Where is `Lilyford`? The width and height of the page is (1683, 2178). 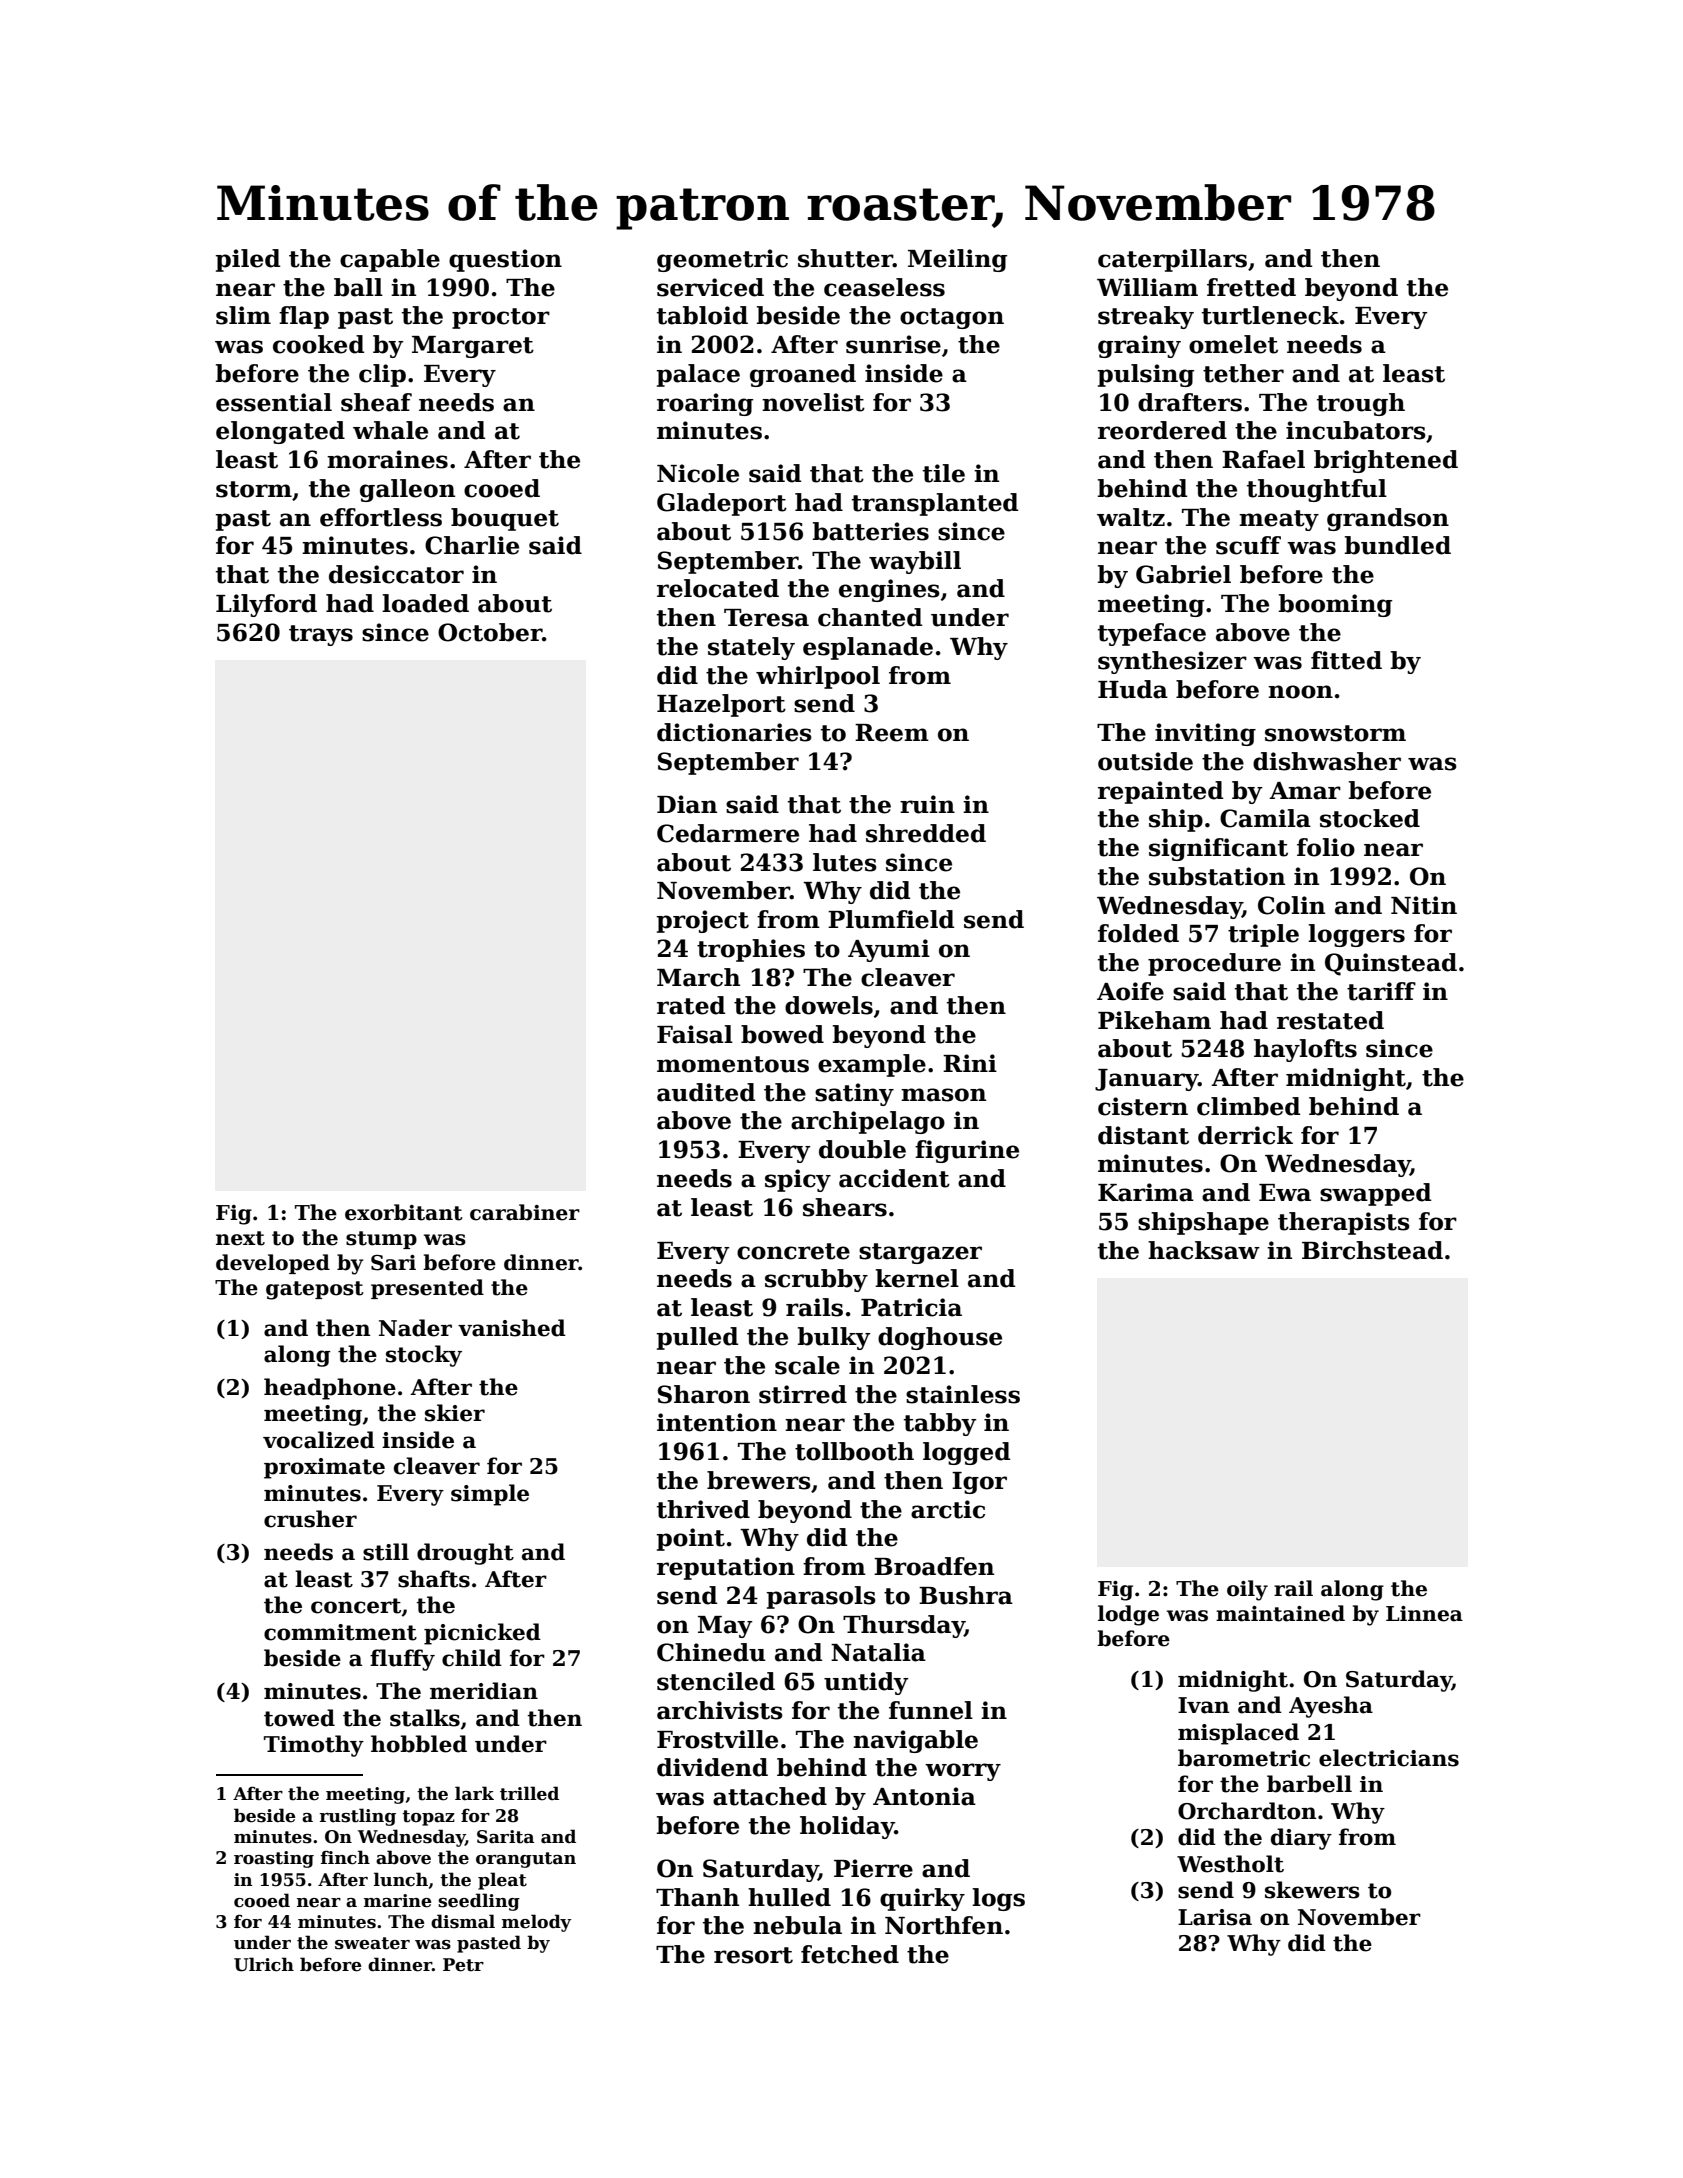
Lilyford is located at coordinates (266, 605).
